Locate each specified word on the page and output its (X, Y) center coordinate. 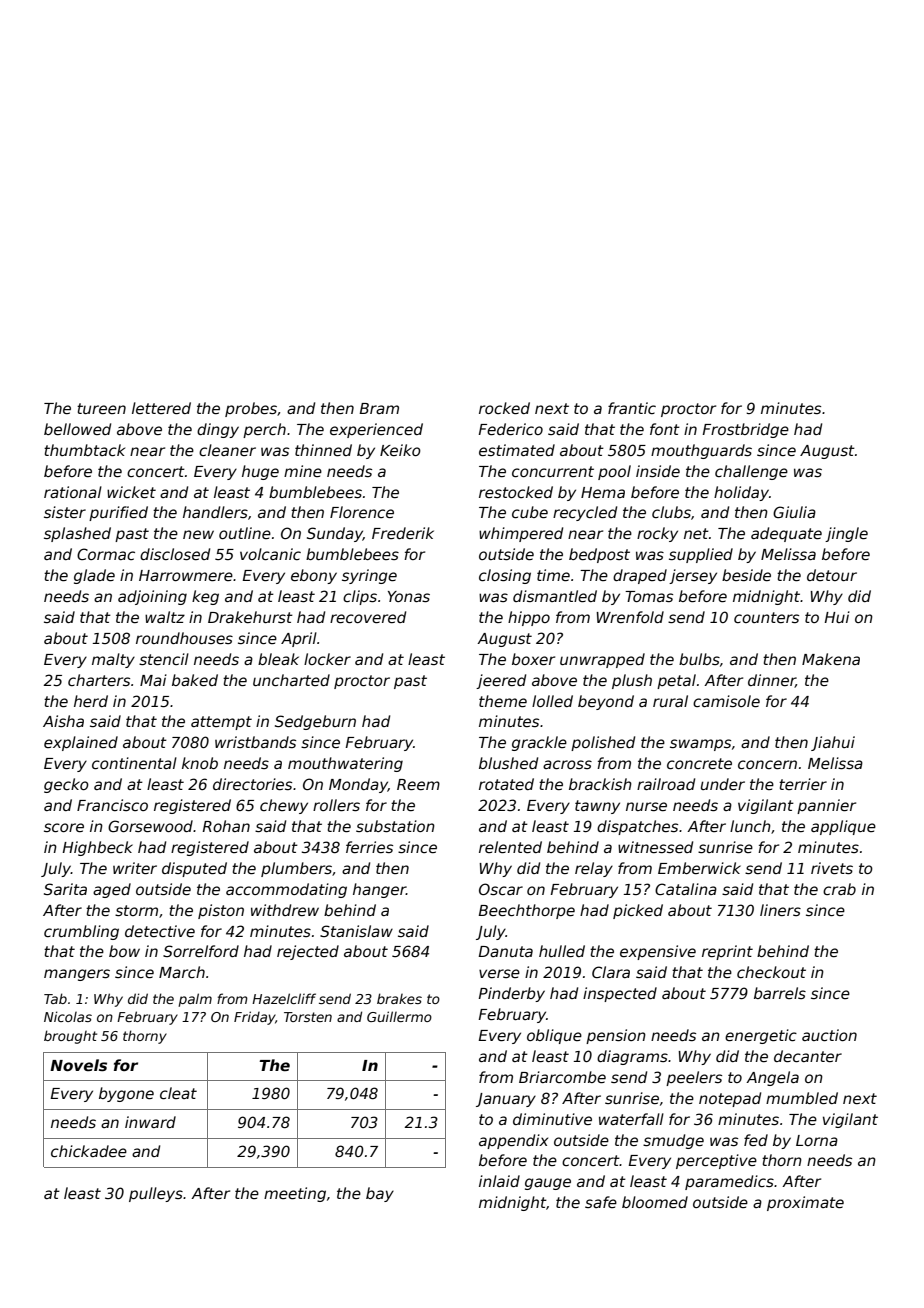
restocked (516, 492)
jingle (846, 534)
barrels (780, 993)
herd (91, 701)
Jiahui (833, 743)
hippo (529, 618)
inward (150, 1122)
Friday (254, 1018)
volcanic (270, 554)
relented (510, 847)
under (723, 784)
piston (221, 911)
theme (503, 701)
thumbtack (84, 450)
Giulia (794, 512)
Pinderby (511, 994)
